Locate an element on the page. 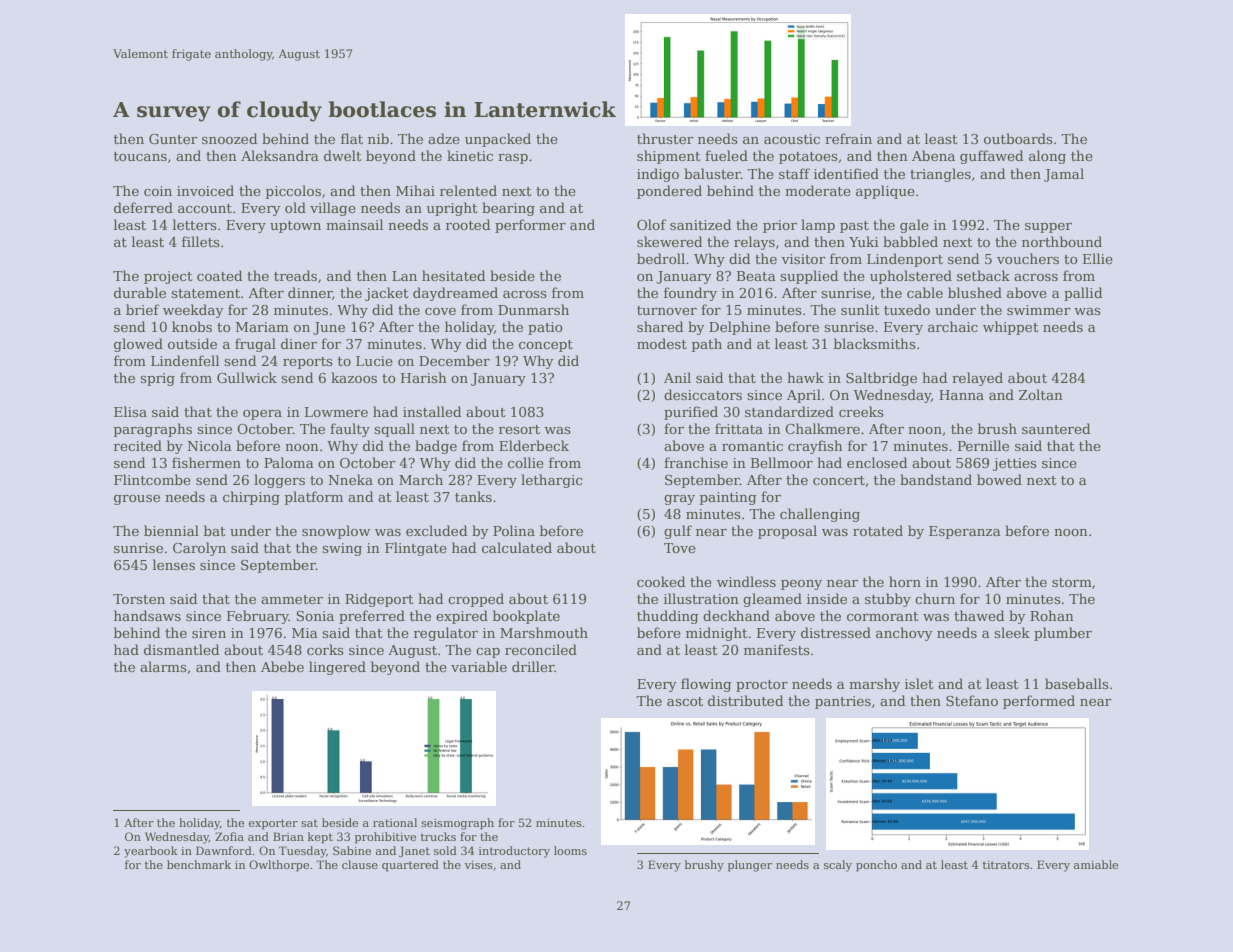 Image resolution: width=1233 pixels, height=952 pixels. Jamal is located at coordinates (1064, 175).
